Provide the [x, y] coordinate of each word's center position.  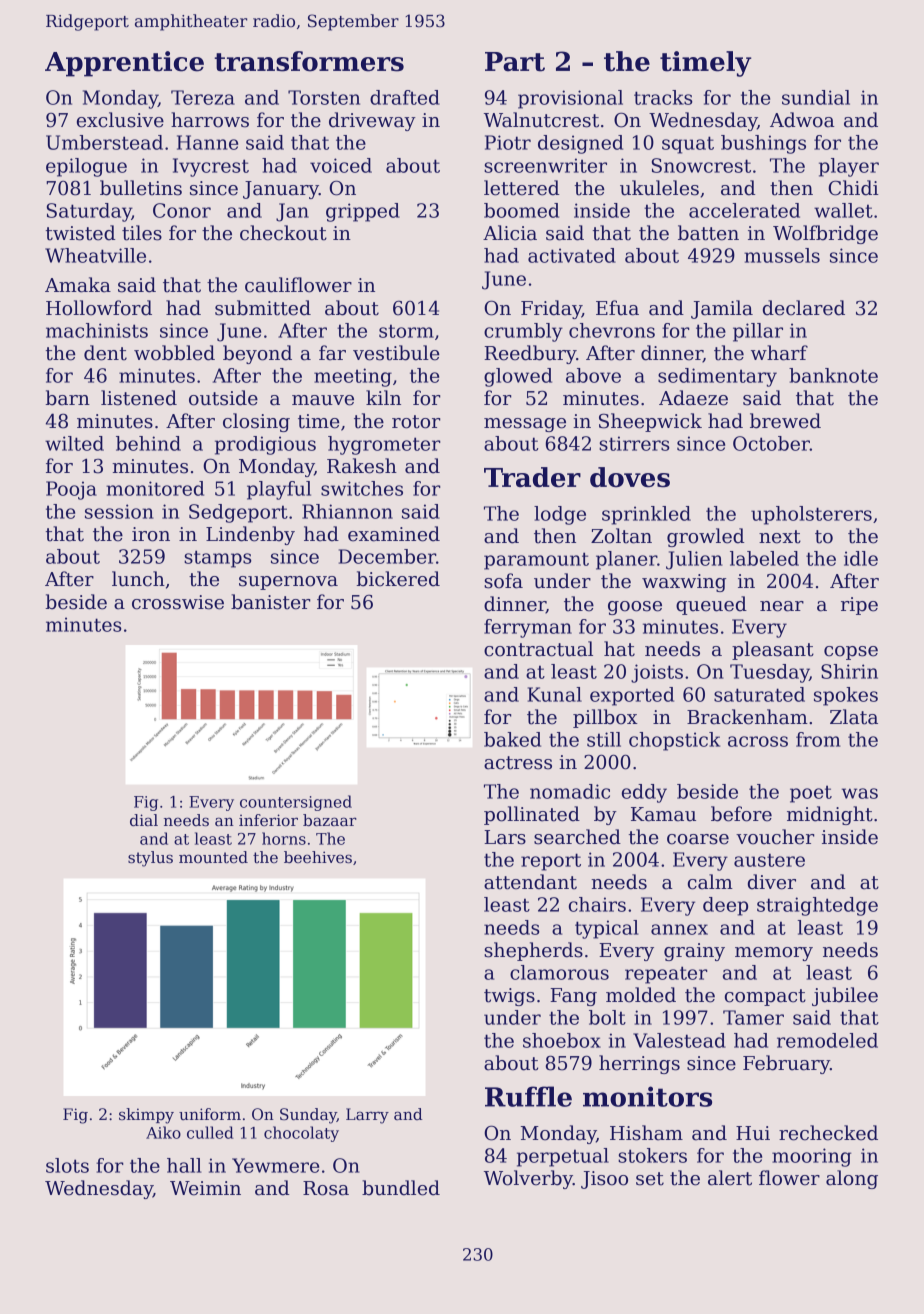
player [849, 167]
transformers [309, 61]
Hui [753, 1133]
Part [515, 62]
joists [657, 673]
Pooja [71, 490]
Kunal [555, 694]
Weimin [205, 1188]
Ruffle [528, 1096]
